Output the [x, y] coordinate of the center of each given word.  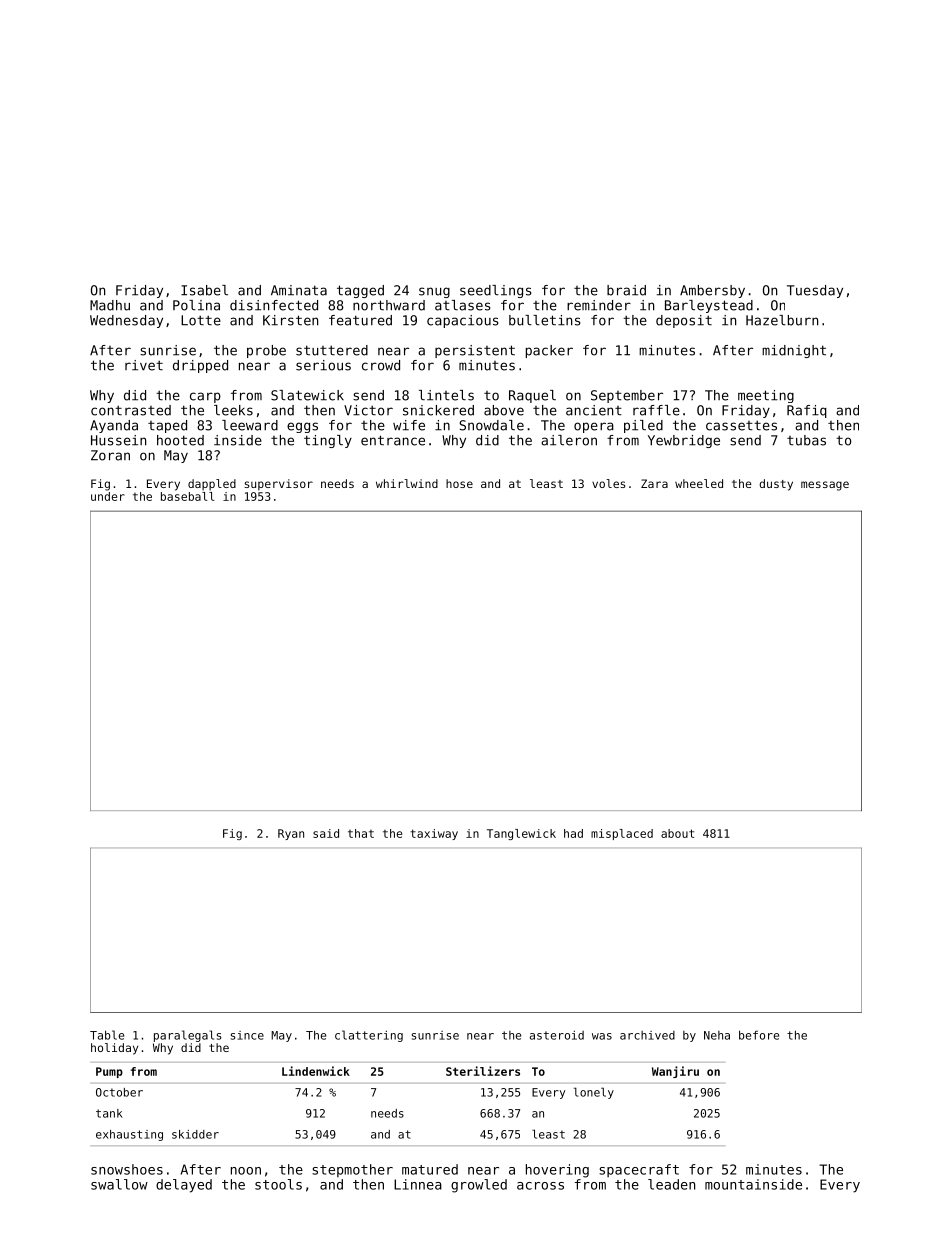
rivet [144, 365]
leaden [671, 1184]
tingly [328, 441]
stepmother [352, 1170]
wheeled [699, 483]
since [247, 1035]
